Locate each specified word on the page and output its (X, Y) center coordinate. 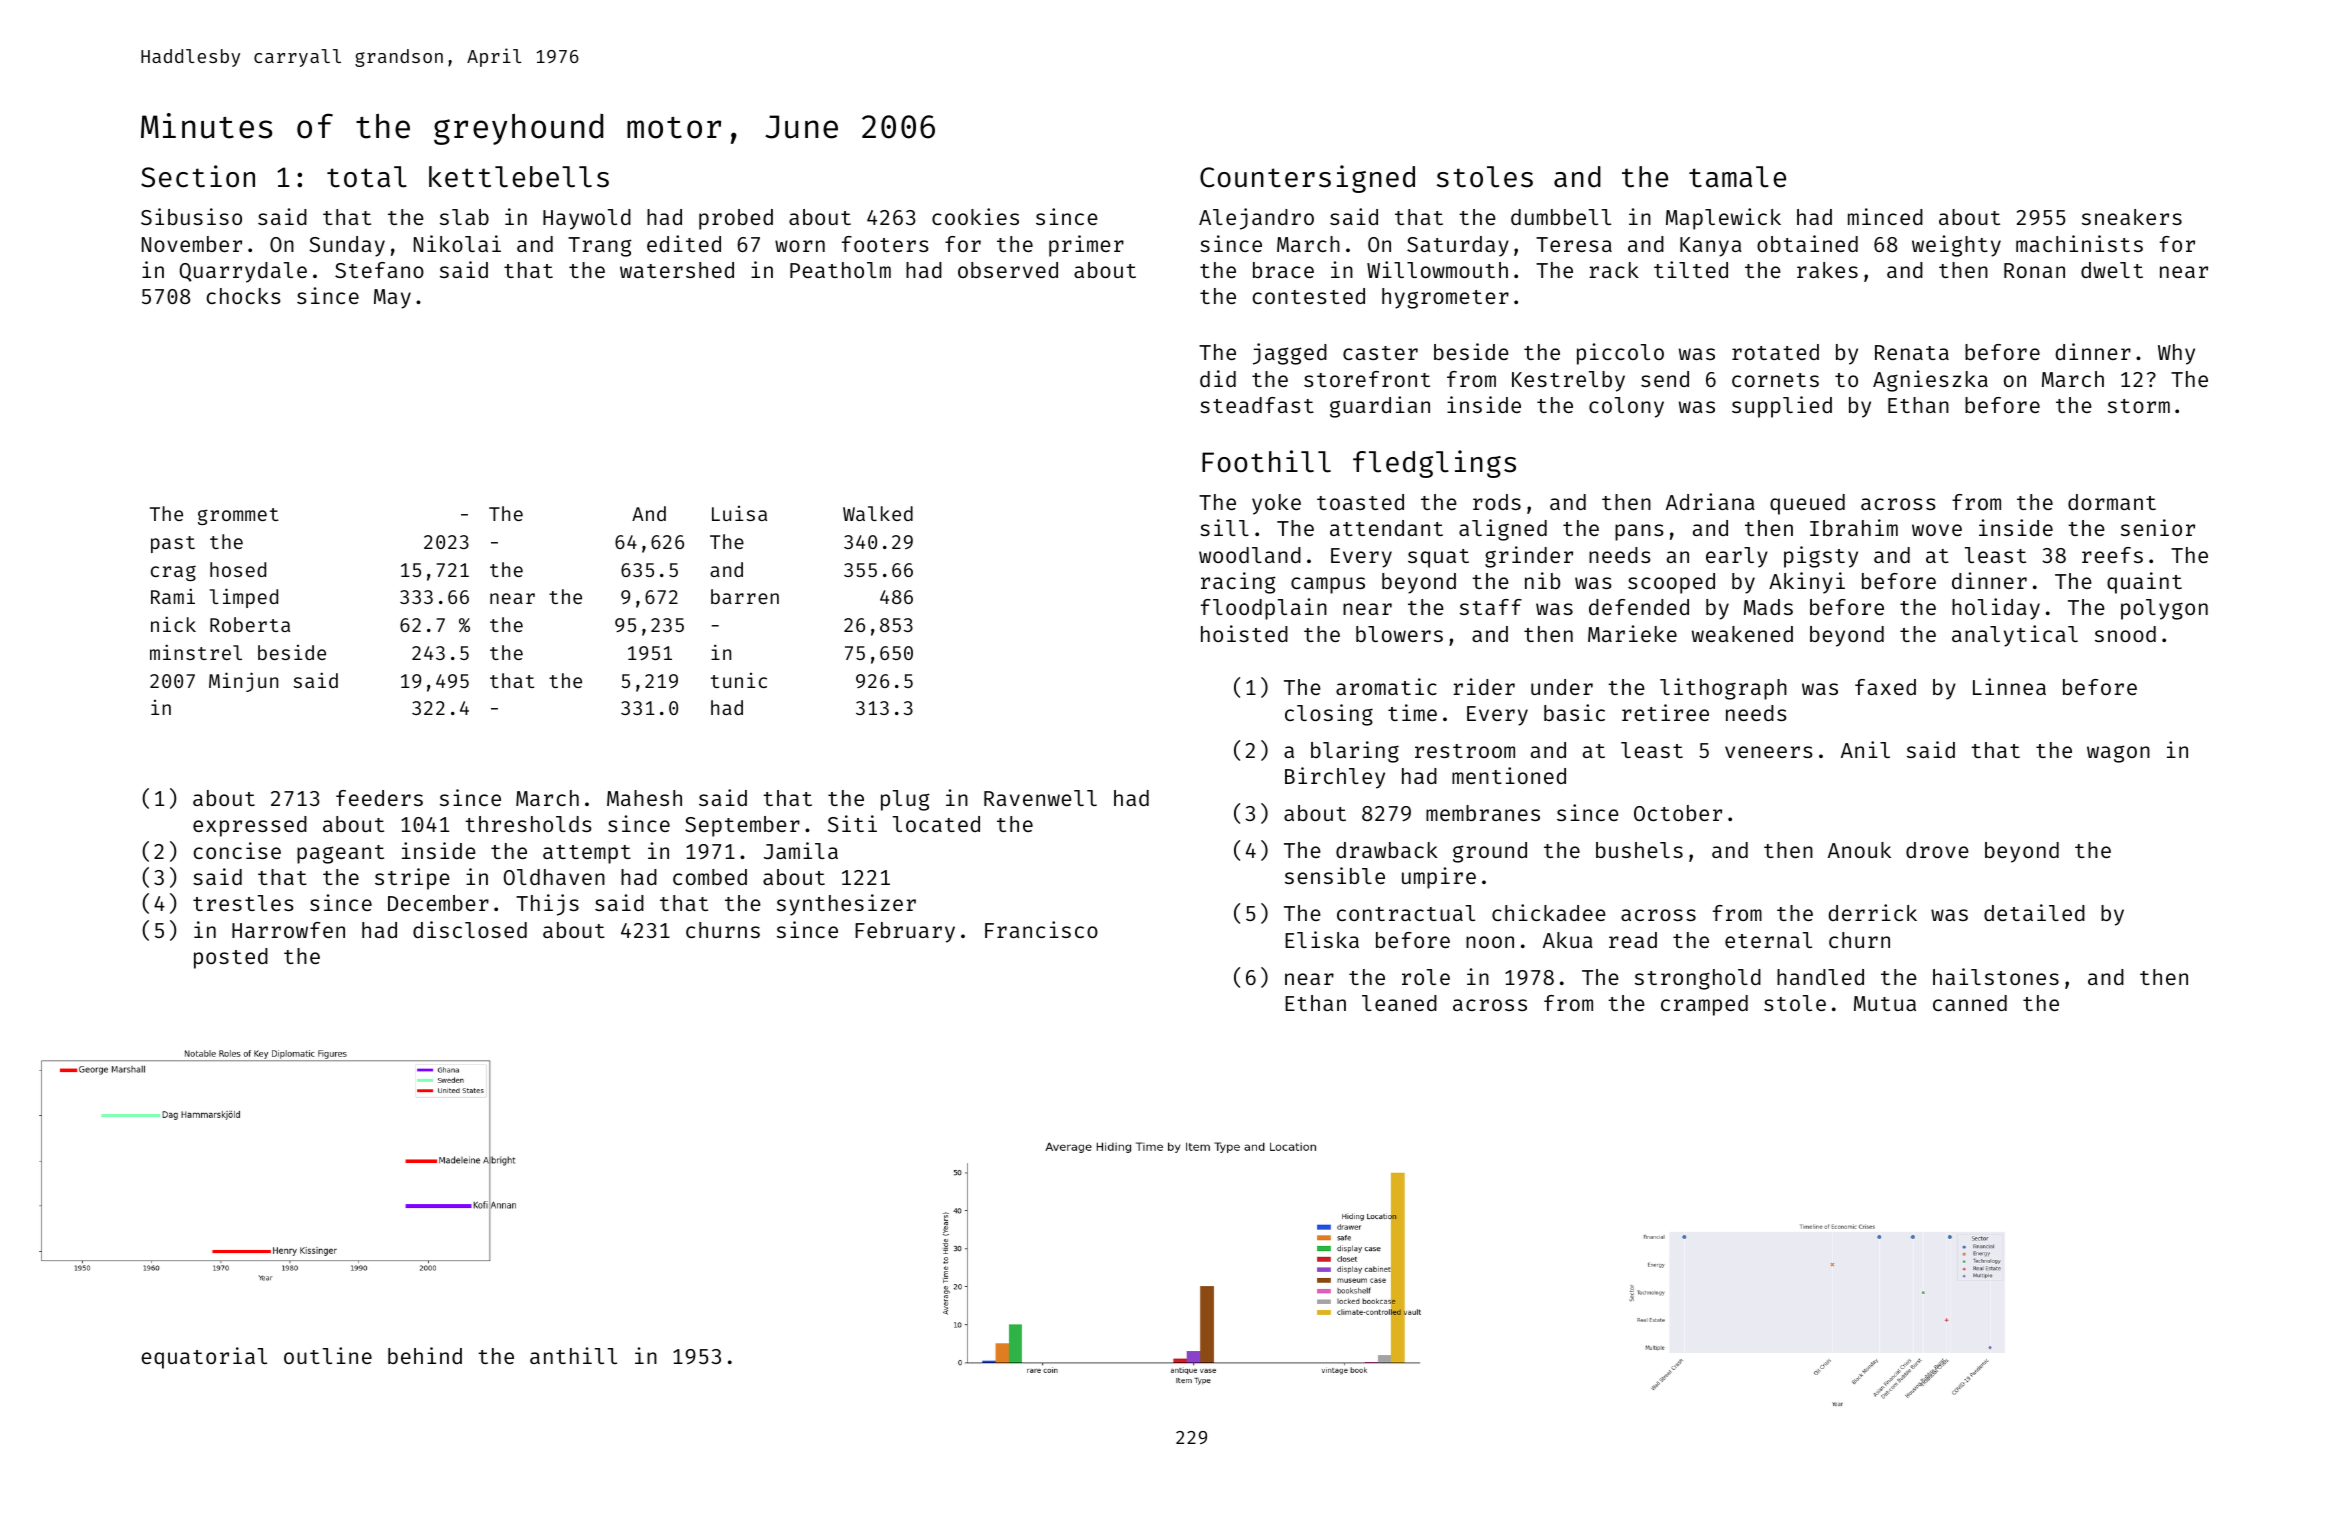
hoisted (1244, 633)
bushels (1639, 850)
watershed (677, 270)
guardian (1380, 407)
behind (425, 1355)
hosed (238, 569)
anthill (573, 1355)
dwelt (2112, 270)
